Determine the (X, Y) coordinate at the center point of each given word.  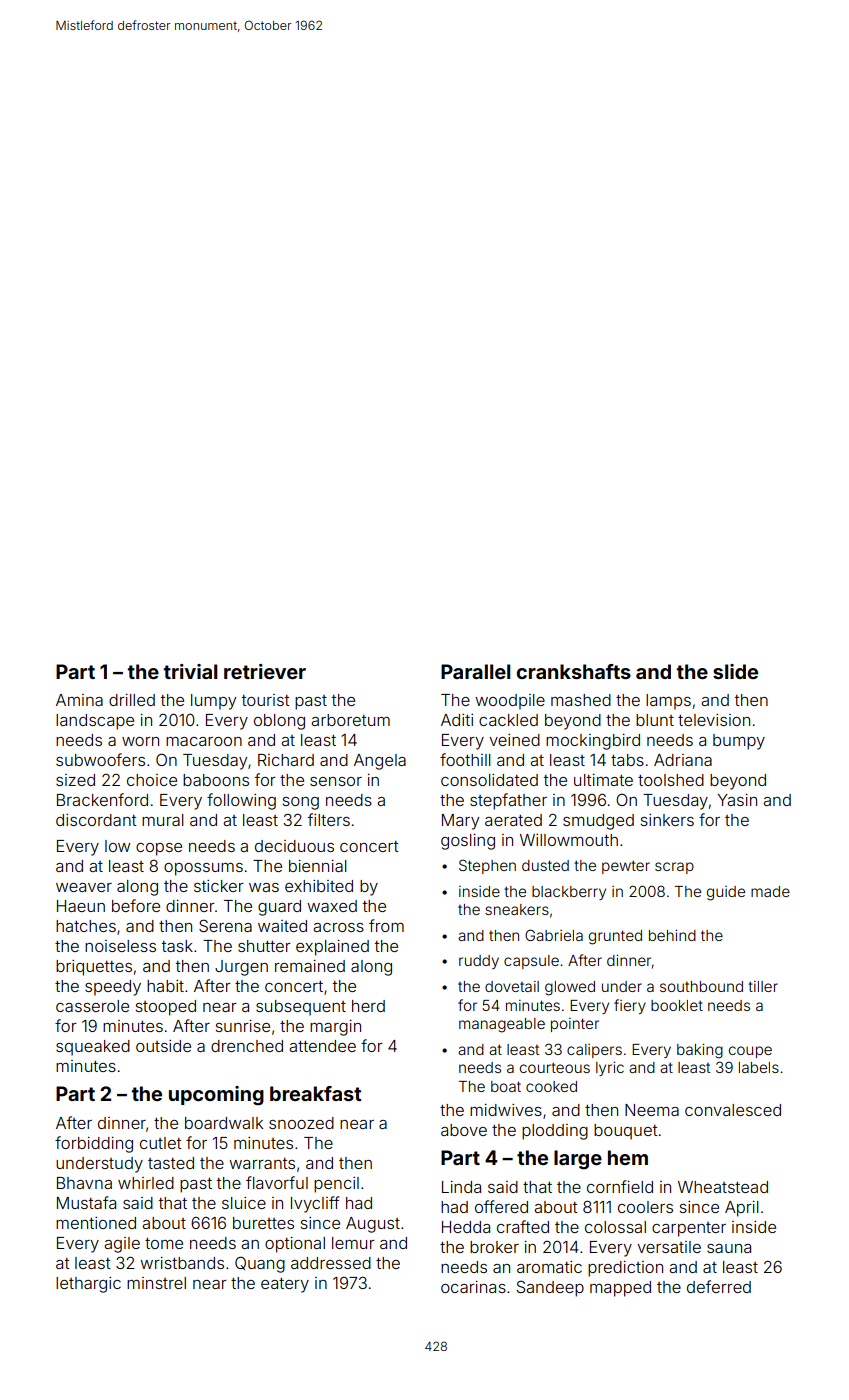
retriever (265, 671)
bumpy (739, 742)
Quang (260, 1264)
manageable (502, 1025)
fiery (630, 1006)
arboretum (350, 720)
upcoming (216, 1096)
